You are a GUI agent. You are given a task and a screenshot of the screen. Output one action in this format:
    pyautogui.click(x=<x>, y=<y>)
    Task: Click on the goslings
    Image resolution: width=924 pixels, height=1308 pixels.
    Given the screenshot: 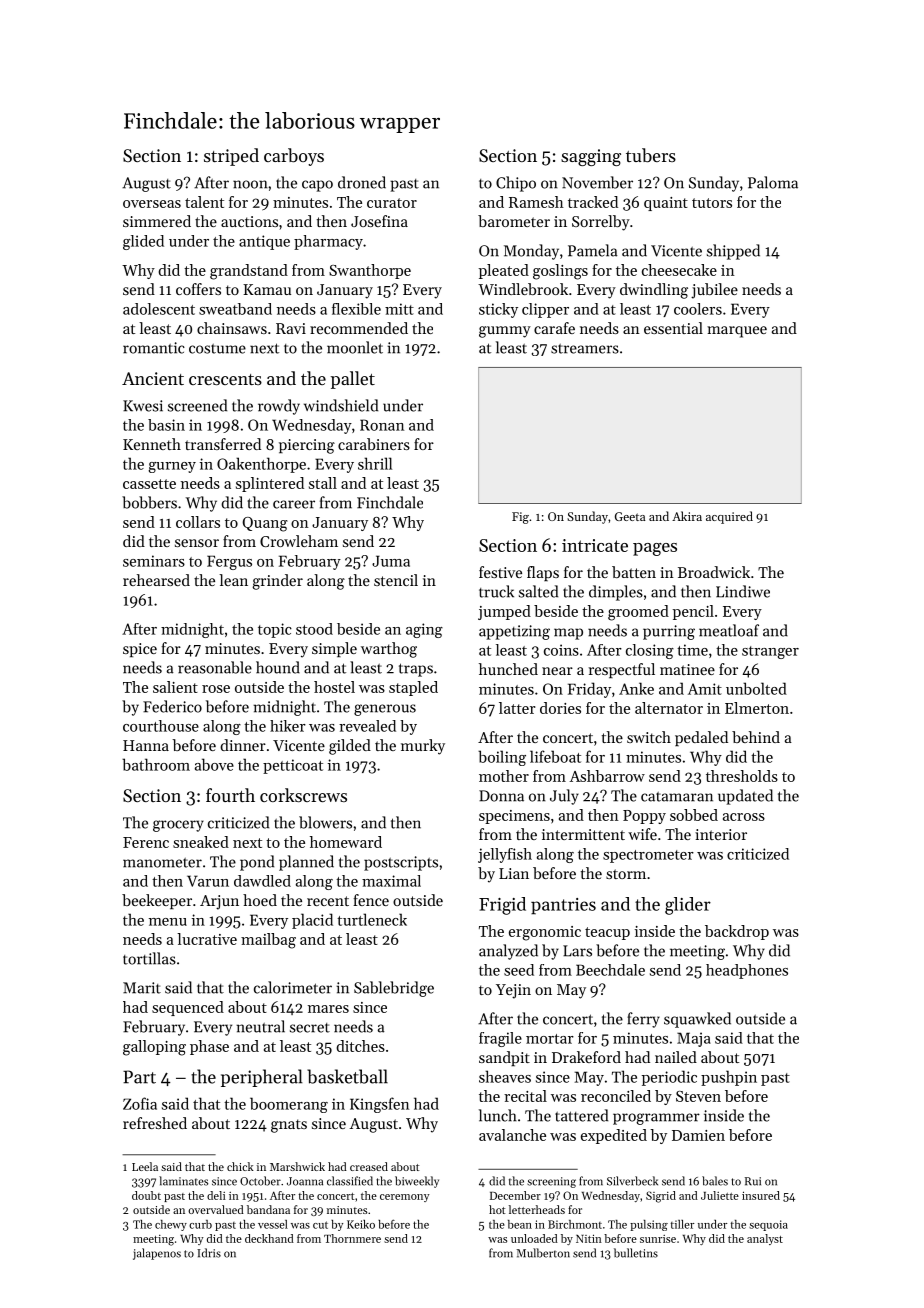 What is the action you would take?
    pyautogui.click(x=560, y=272)
